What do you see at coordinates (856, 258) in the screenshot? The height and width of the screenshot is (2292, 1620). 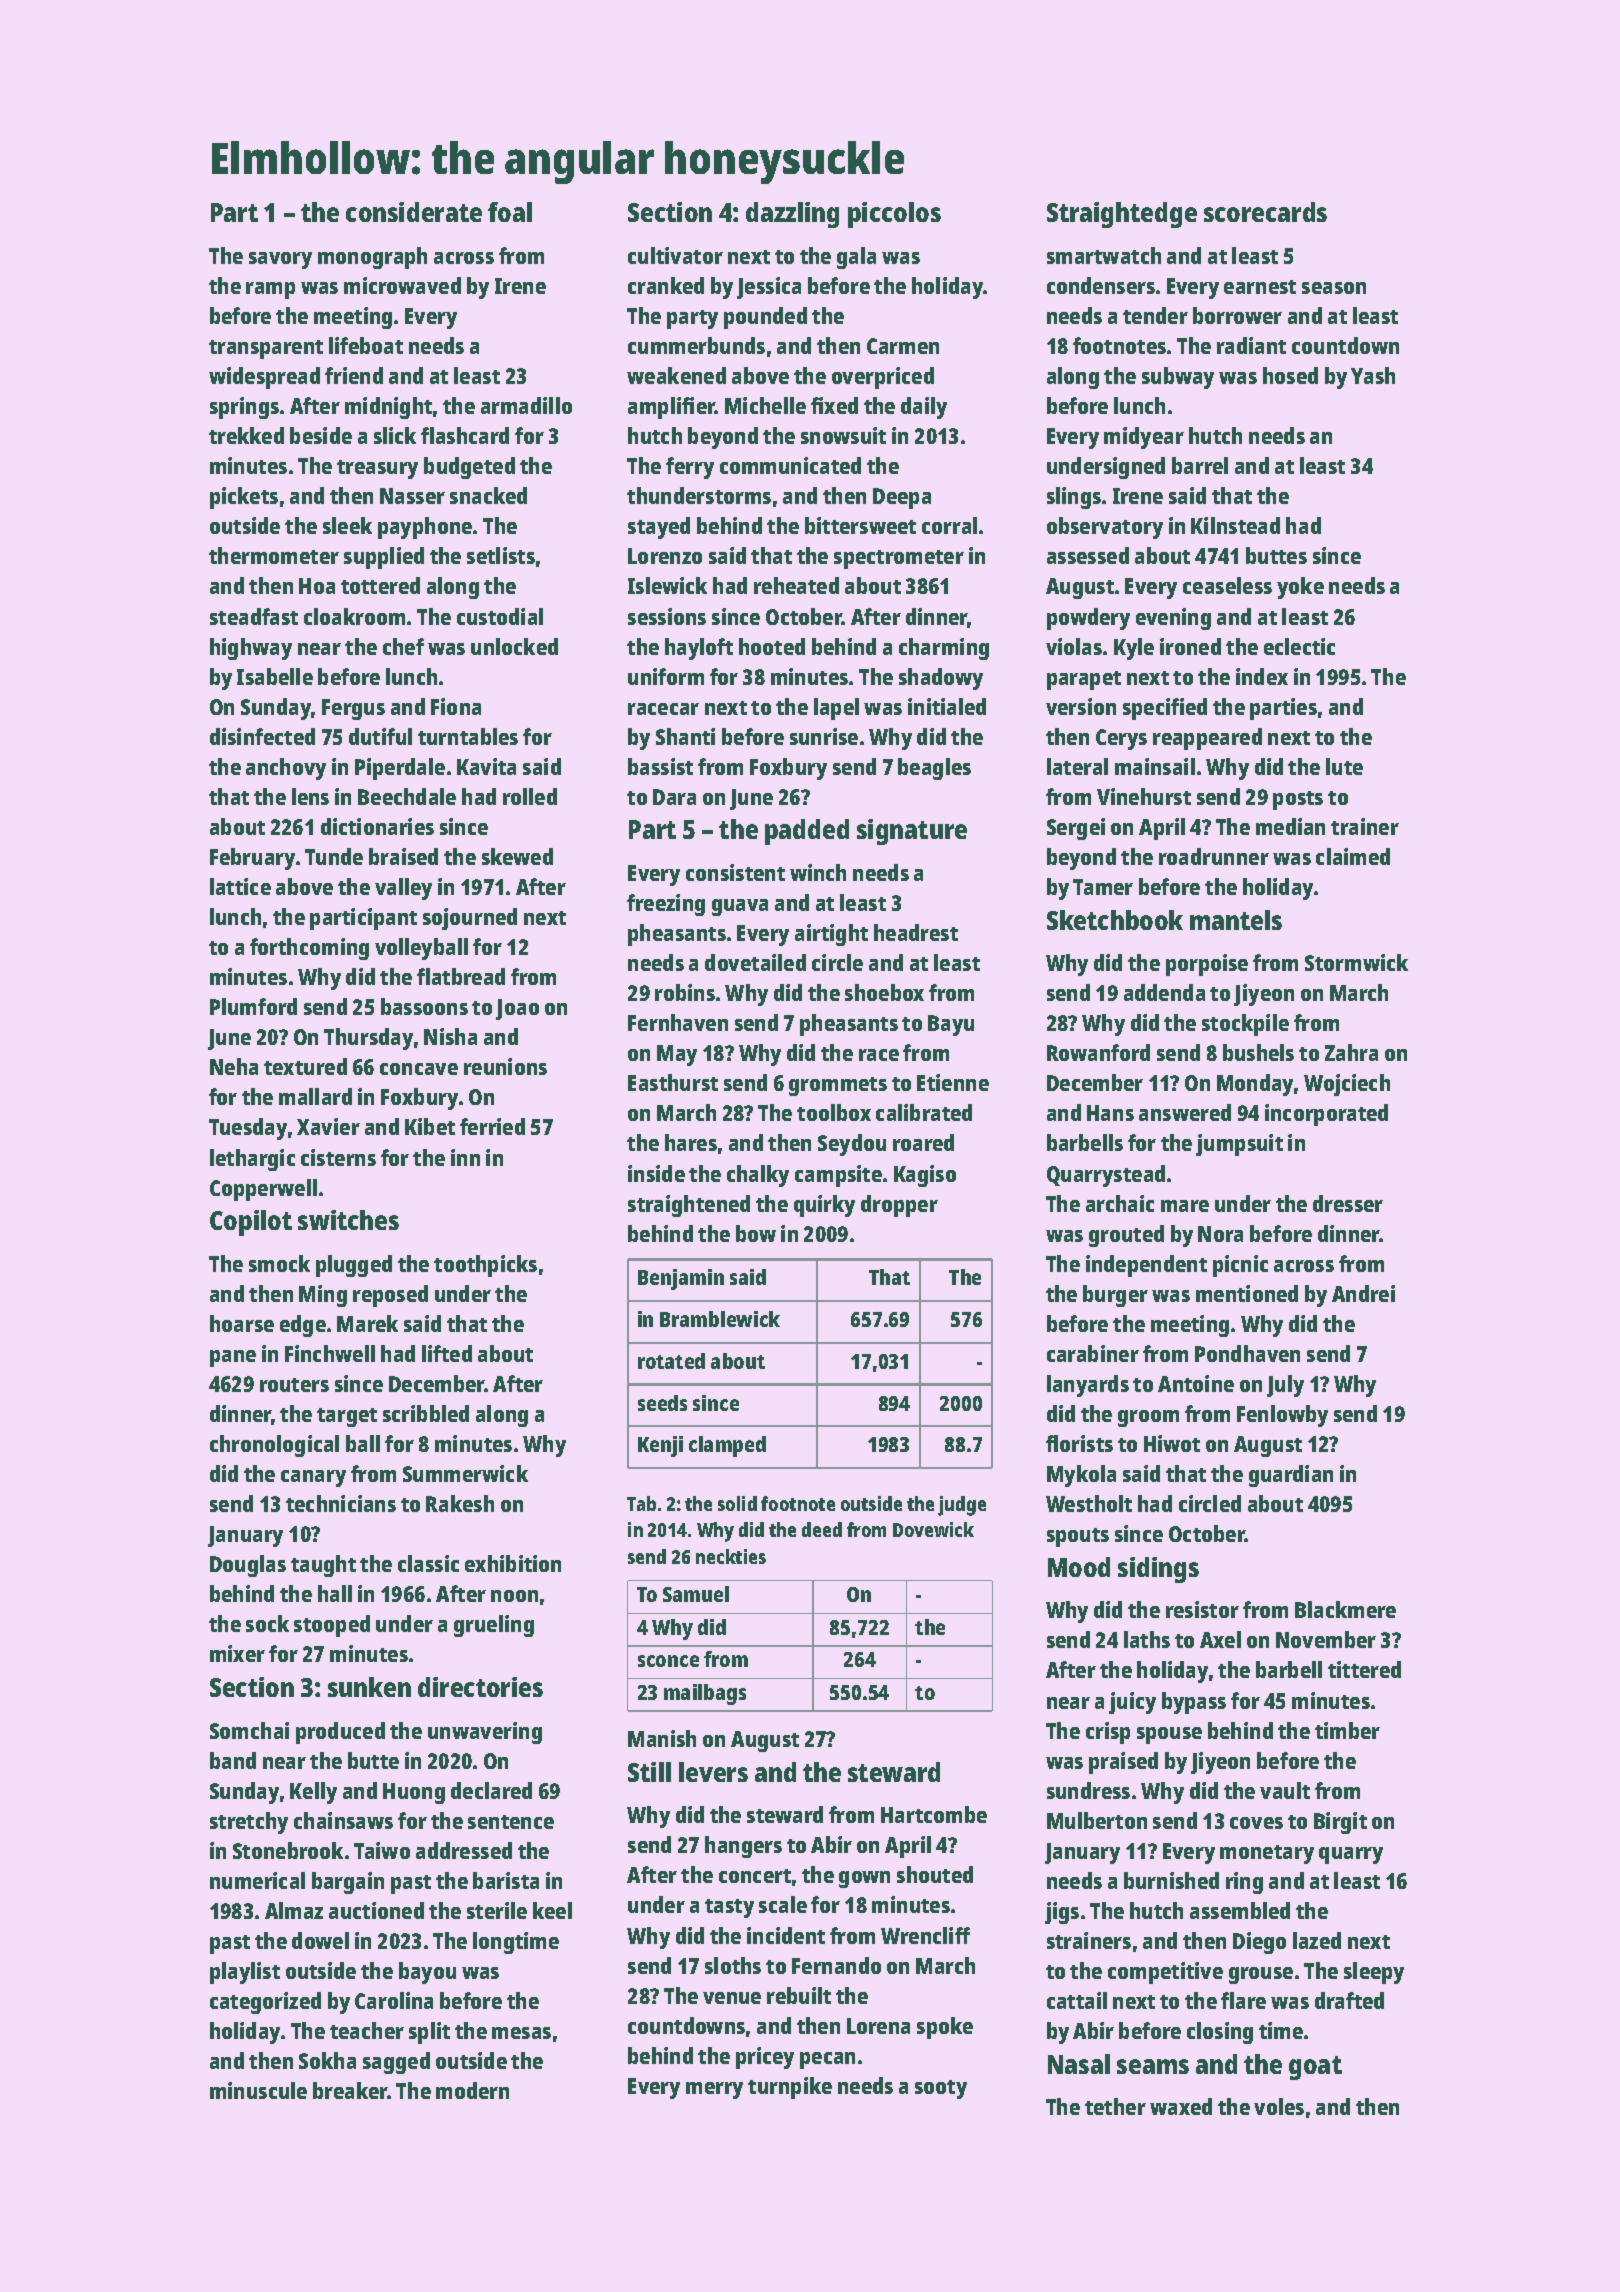 I see `gala` at bounding box center [856, 258].
